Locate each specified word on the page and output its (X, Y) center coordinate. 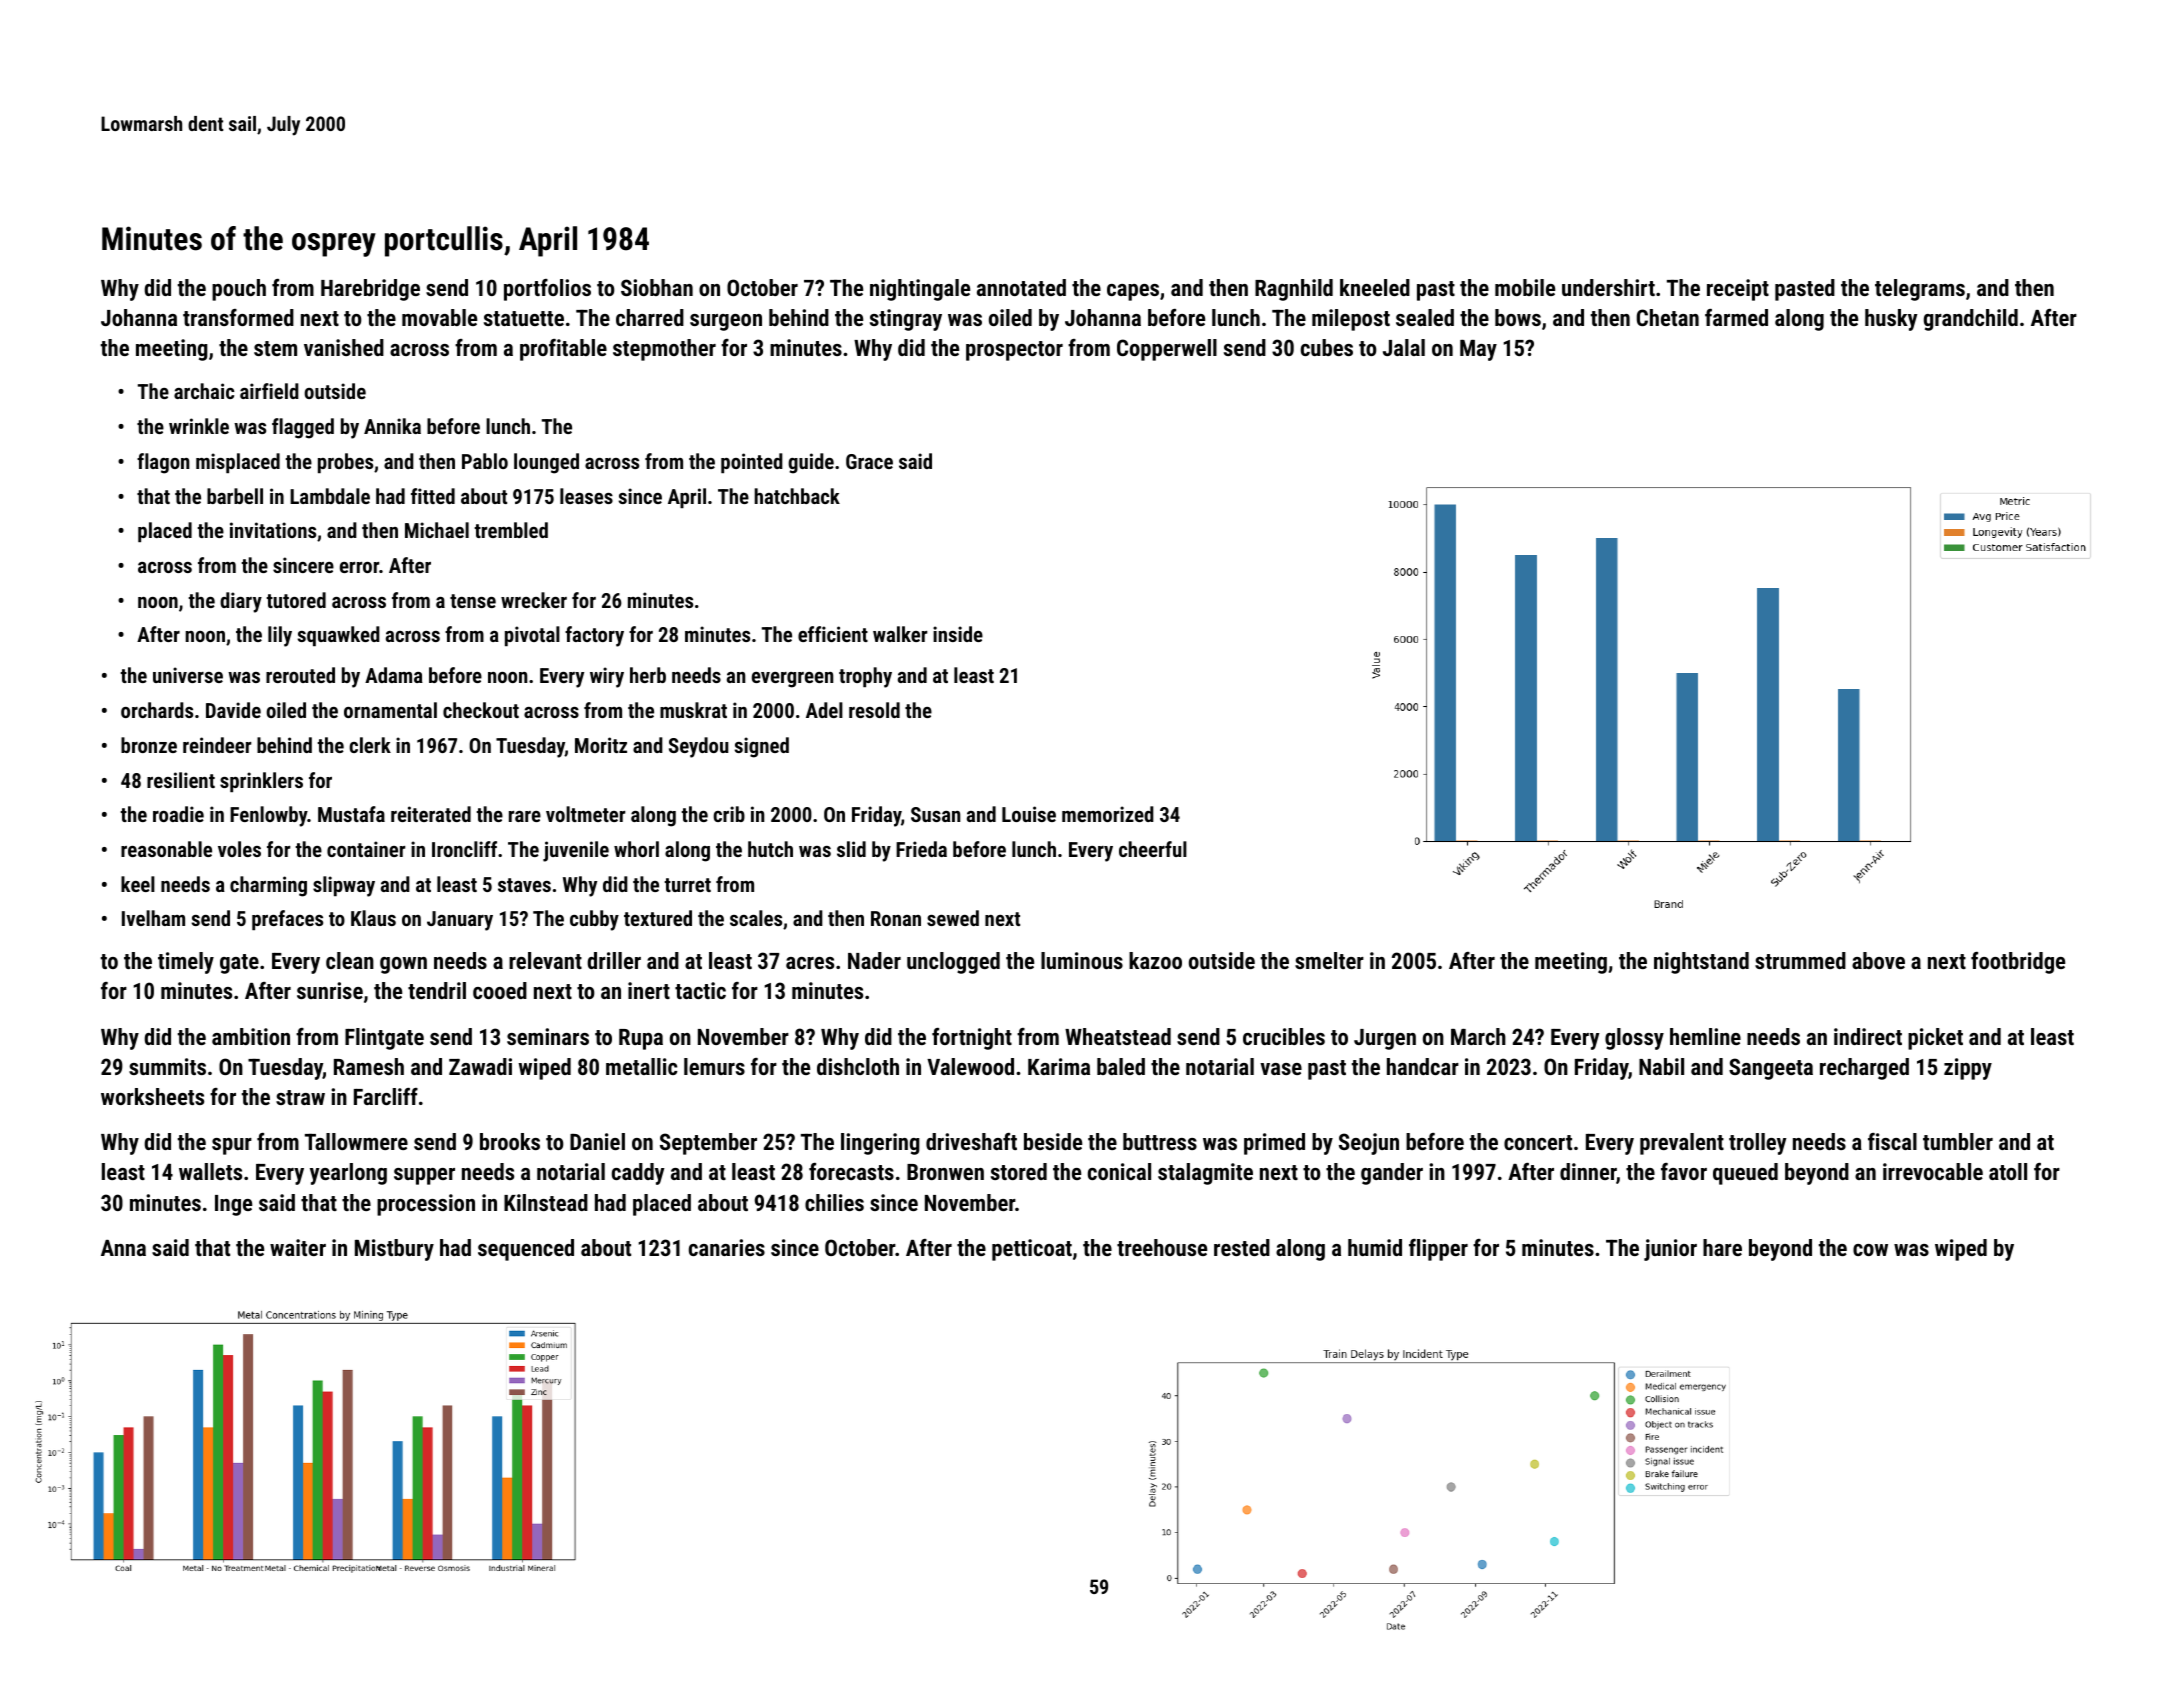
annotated (1021, 287)
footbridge (2018, 963)
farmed (1736, 317)
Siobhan (657, 287)
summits (167, 1066)
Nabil (1661, 1066)
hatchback (797, 496)
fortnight (972, 1039)
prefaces (287, 920)
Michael (437, 530)
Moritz (601, 745)
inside (958, 634)
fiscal (1892, 1141)
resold (874, 710)
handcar (1423, 1066)
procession (426, 1205)
